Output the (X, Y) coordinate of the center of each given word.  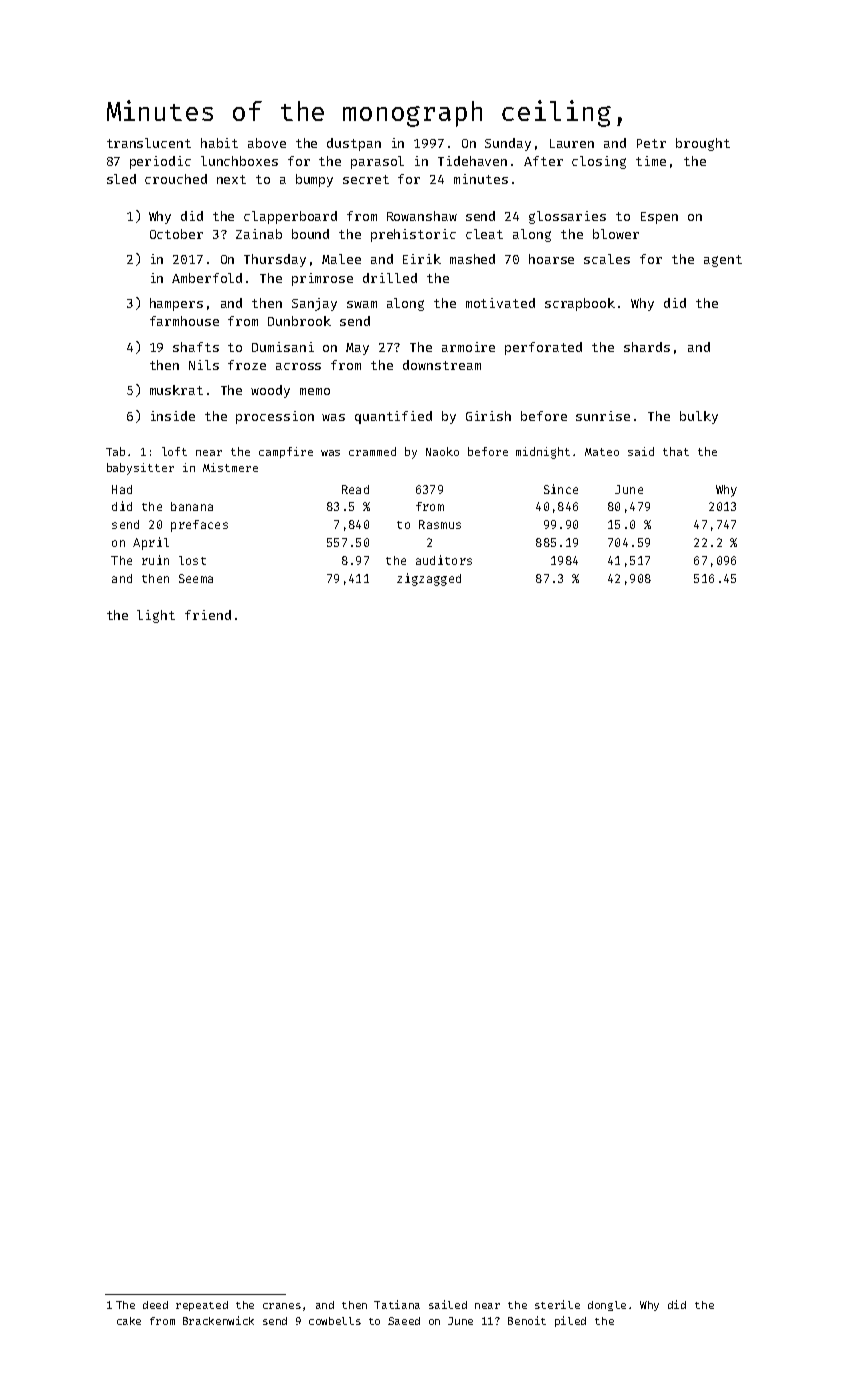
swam (362, 304)
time (651, 161)
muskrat (176, 390)
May (357, 349)
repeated (202, 1306)
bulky (699, 417)
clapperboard (290, 217)
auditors (444, 560)
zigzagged (429, 579)
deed (155, 1305)
